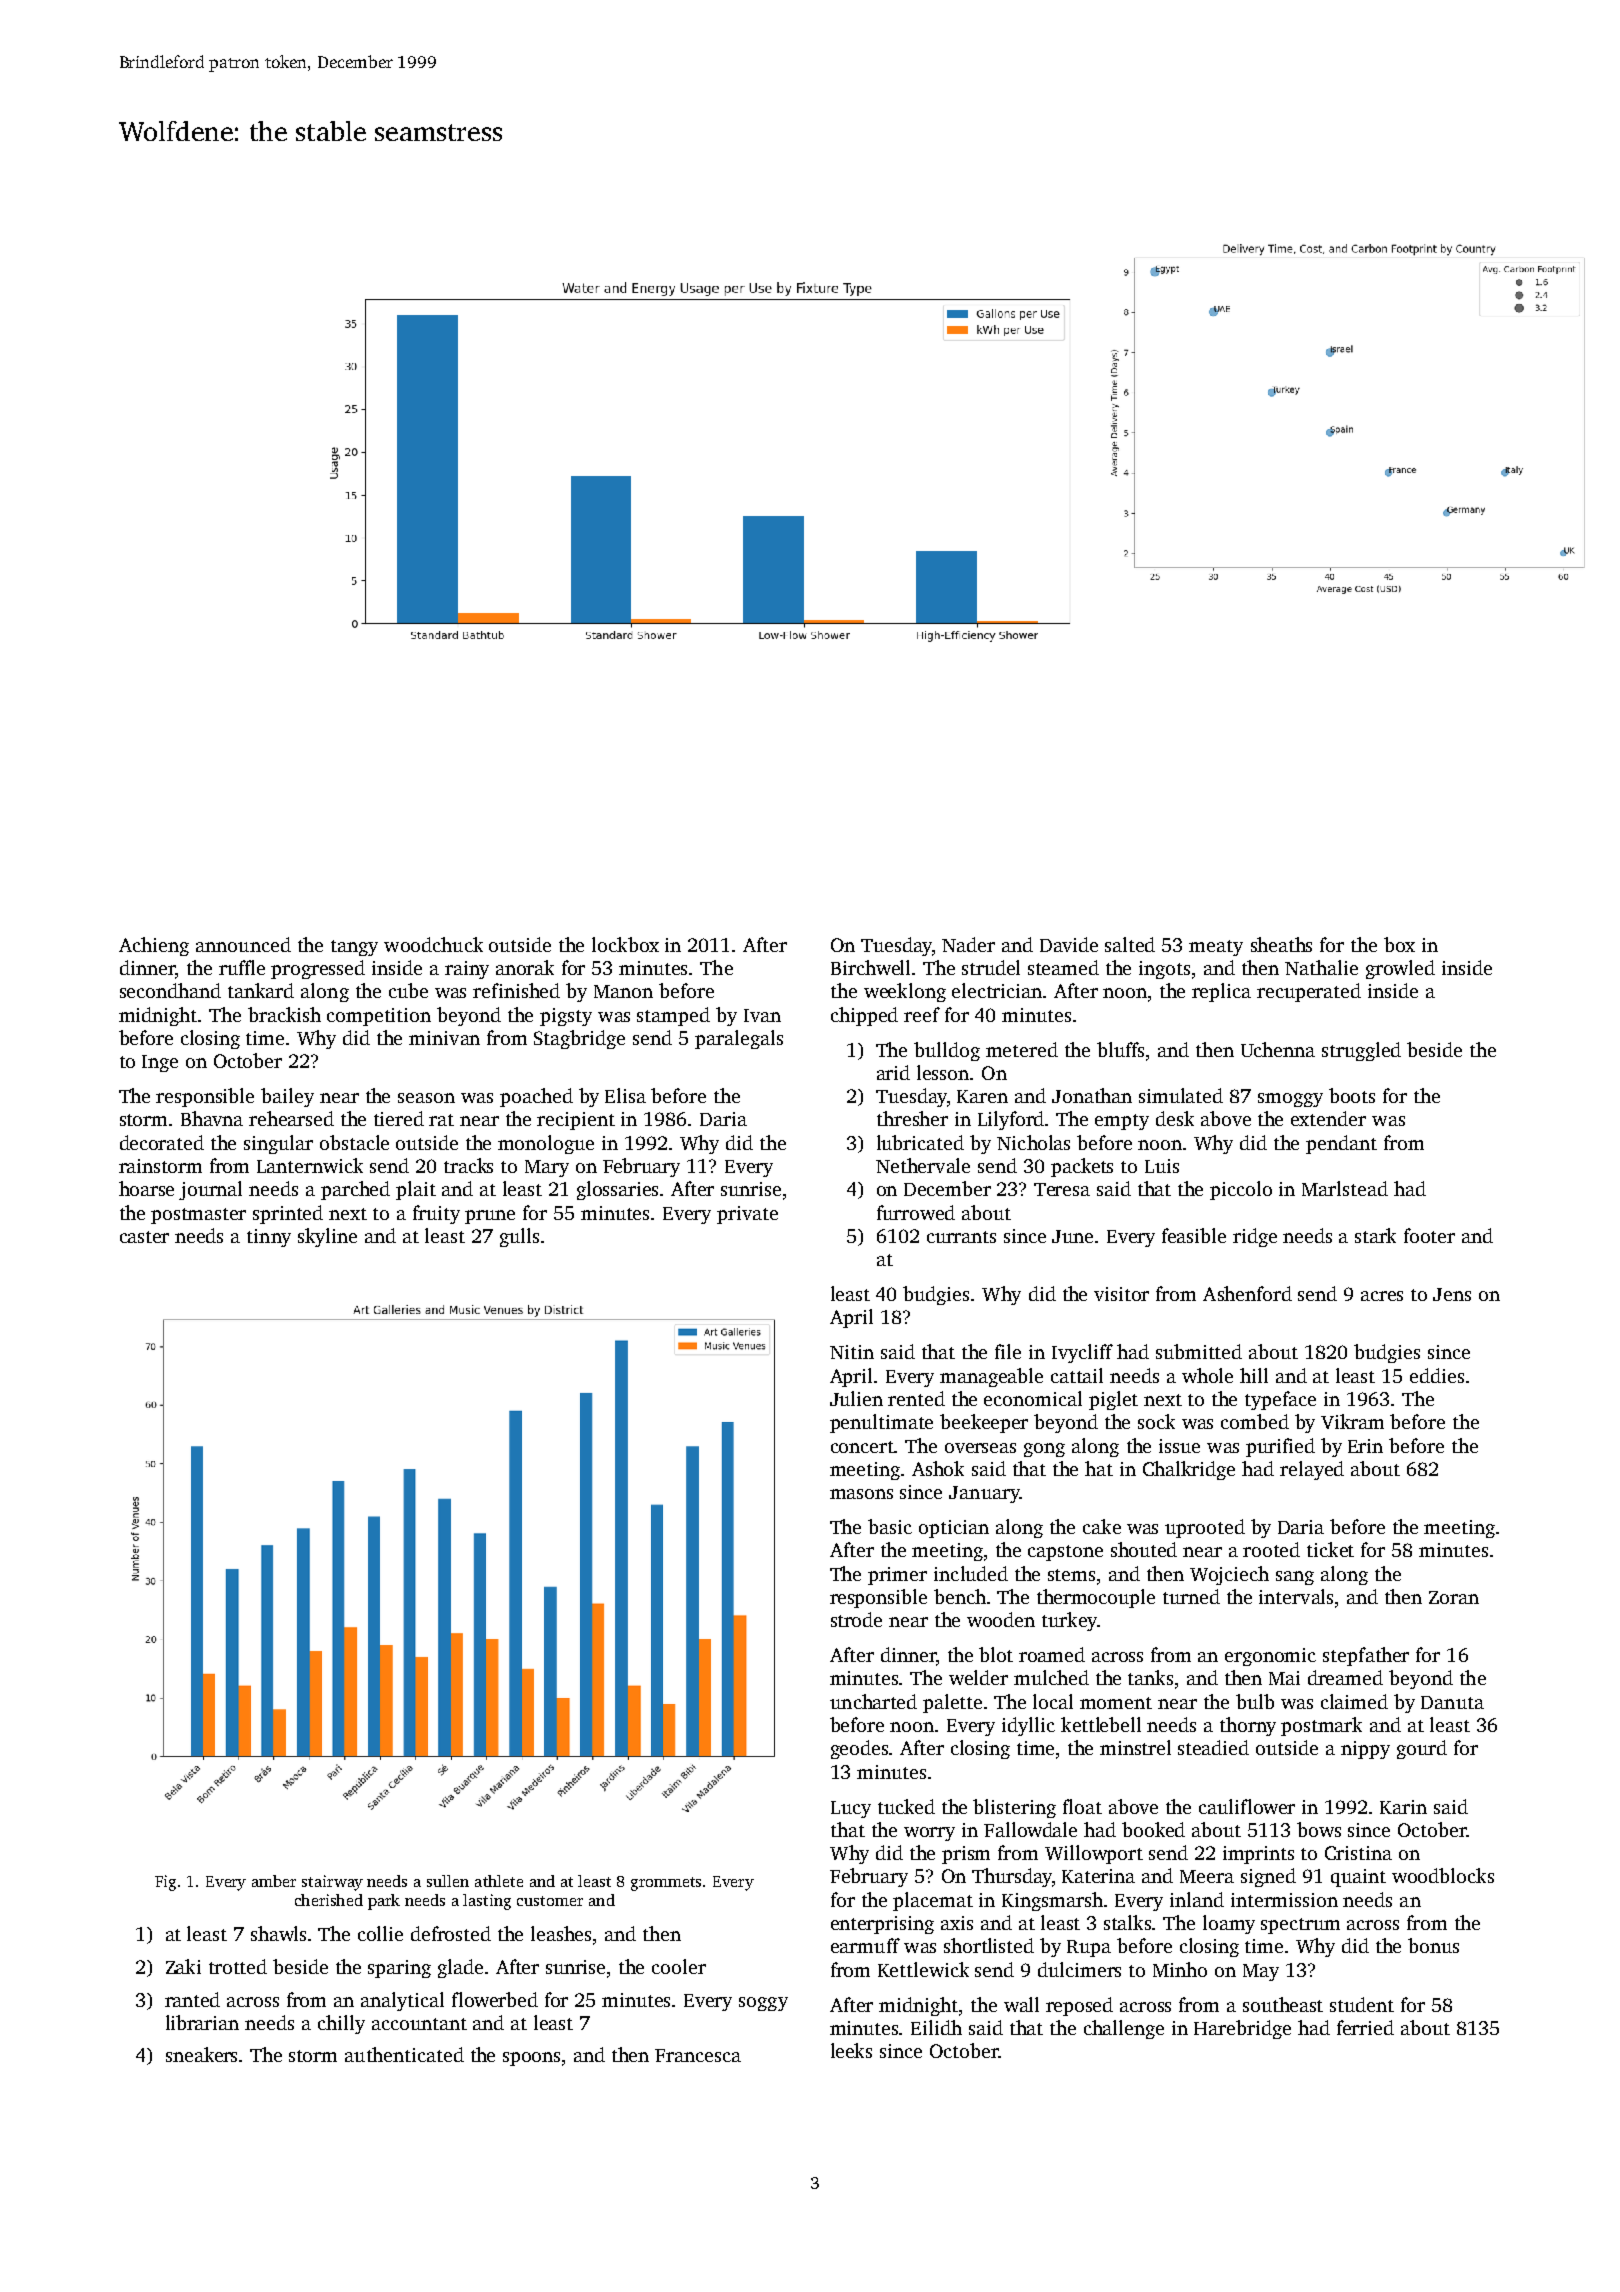  What do you see at coordinates (1150, 1677) in the document?
I see `tanks` at bounding box center [1150, 1677].
